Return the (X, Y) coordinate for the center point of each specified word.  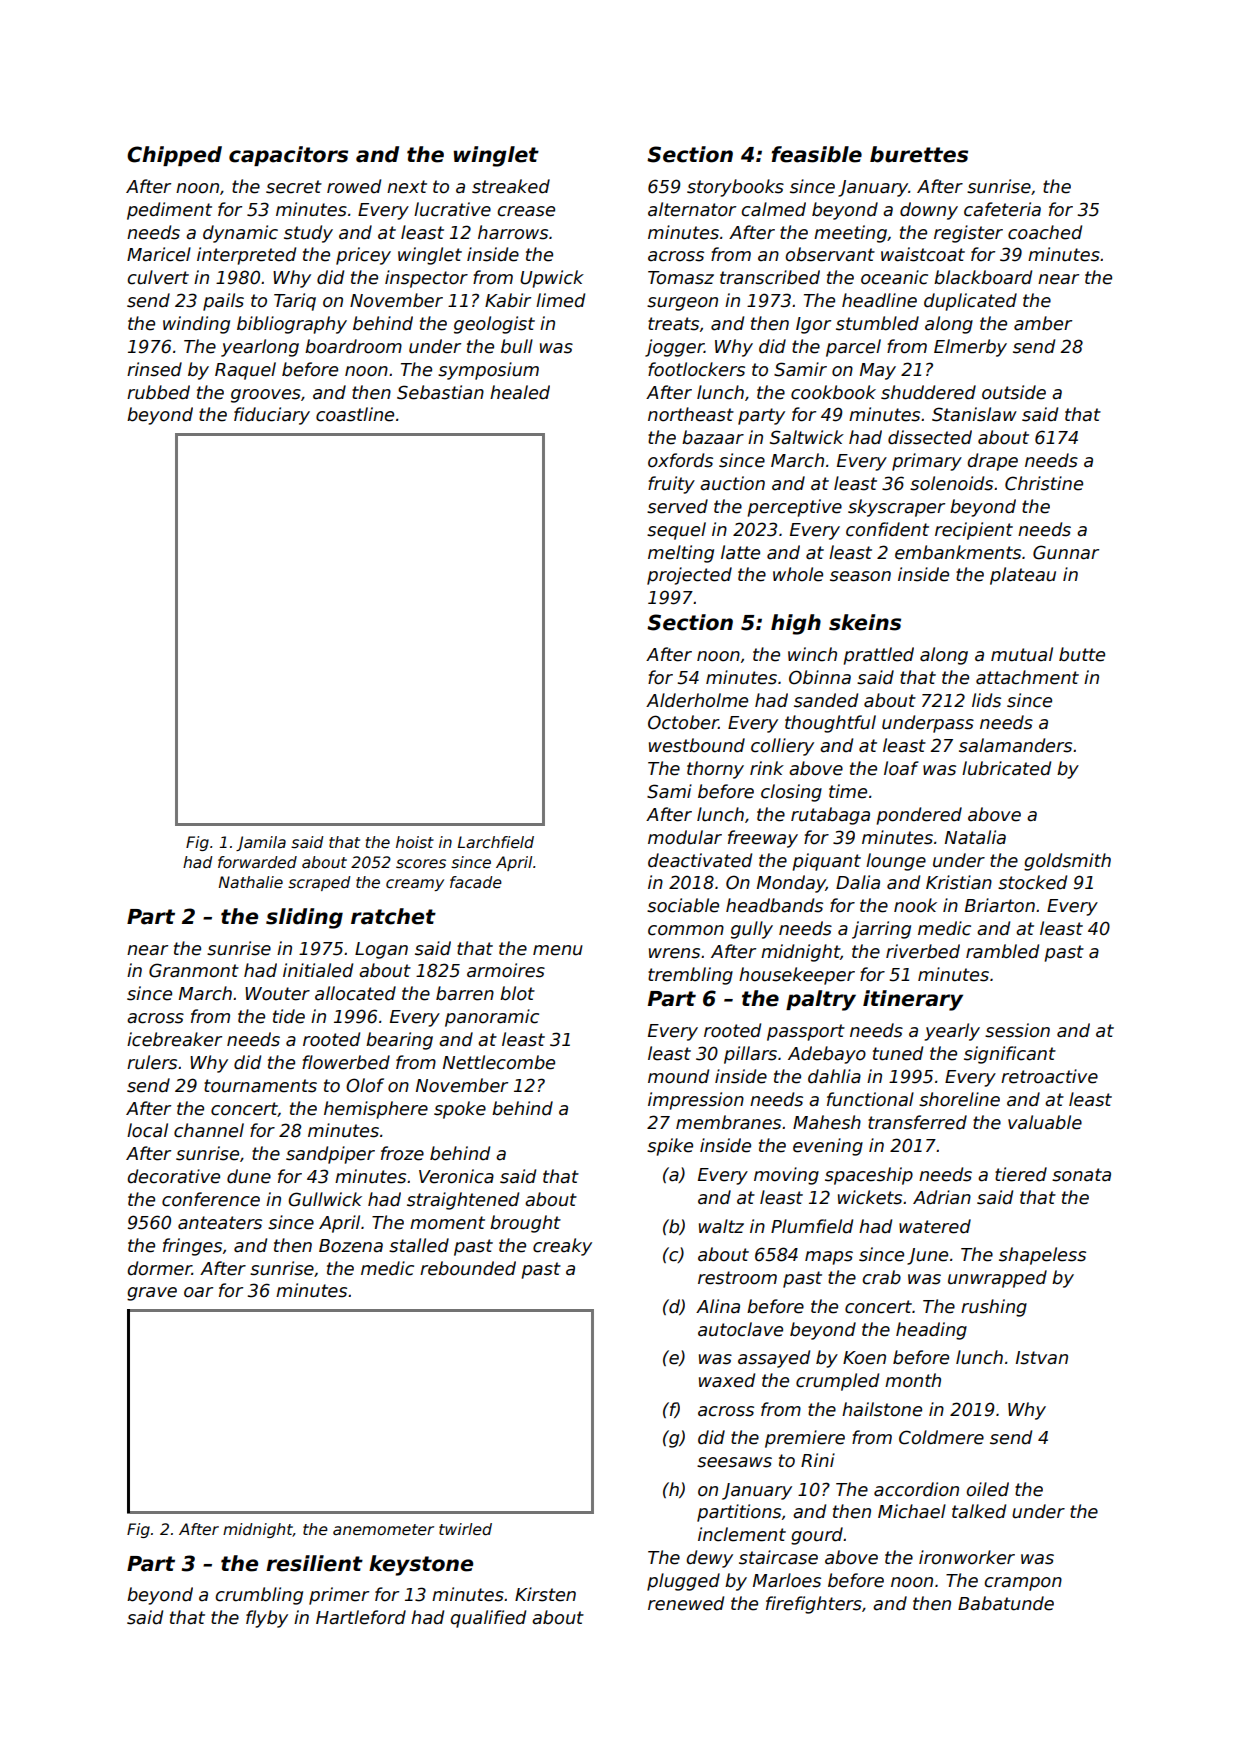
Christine (1044, 483)
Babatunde (1006, 1603)
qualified (488, 1619)
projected (689, 576)
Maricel (159, 254)
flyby (267, 1619)
